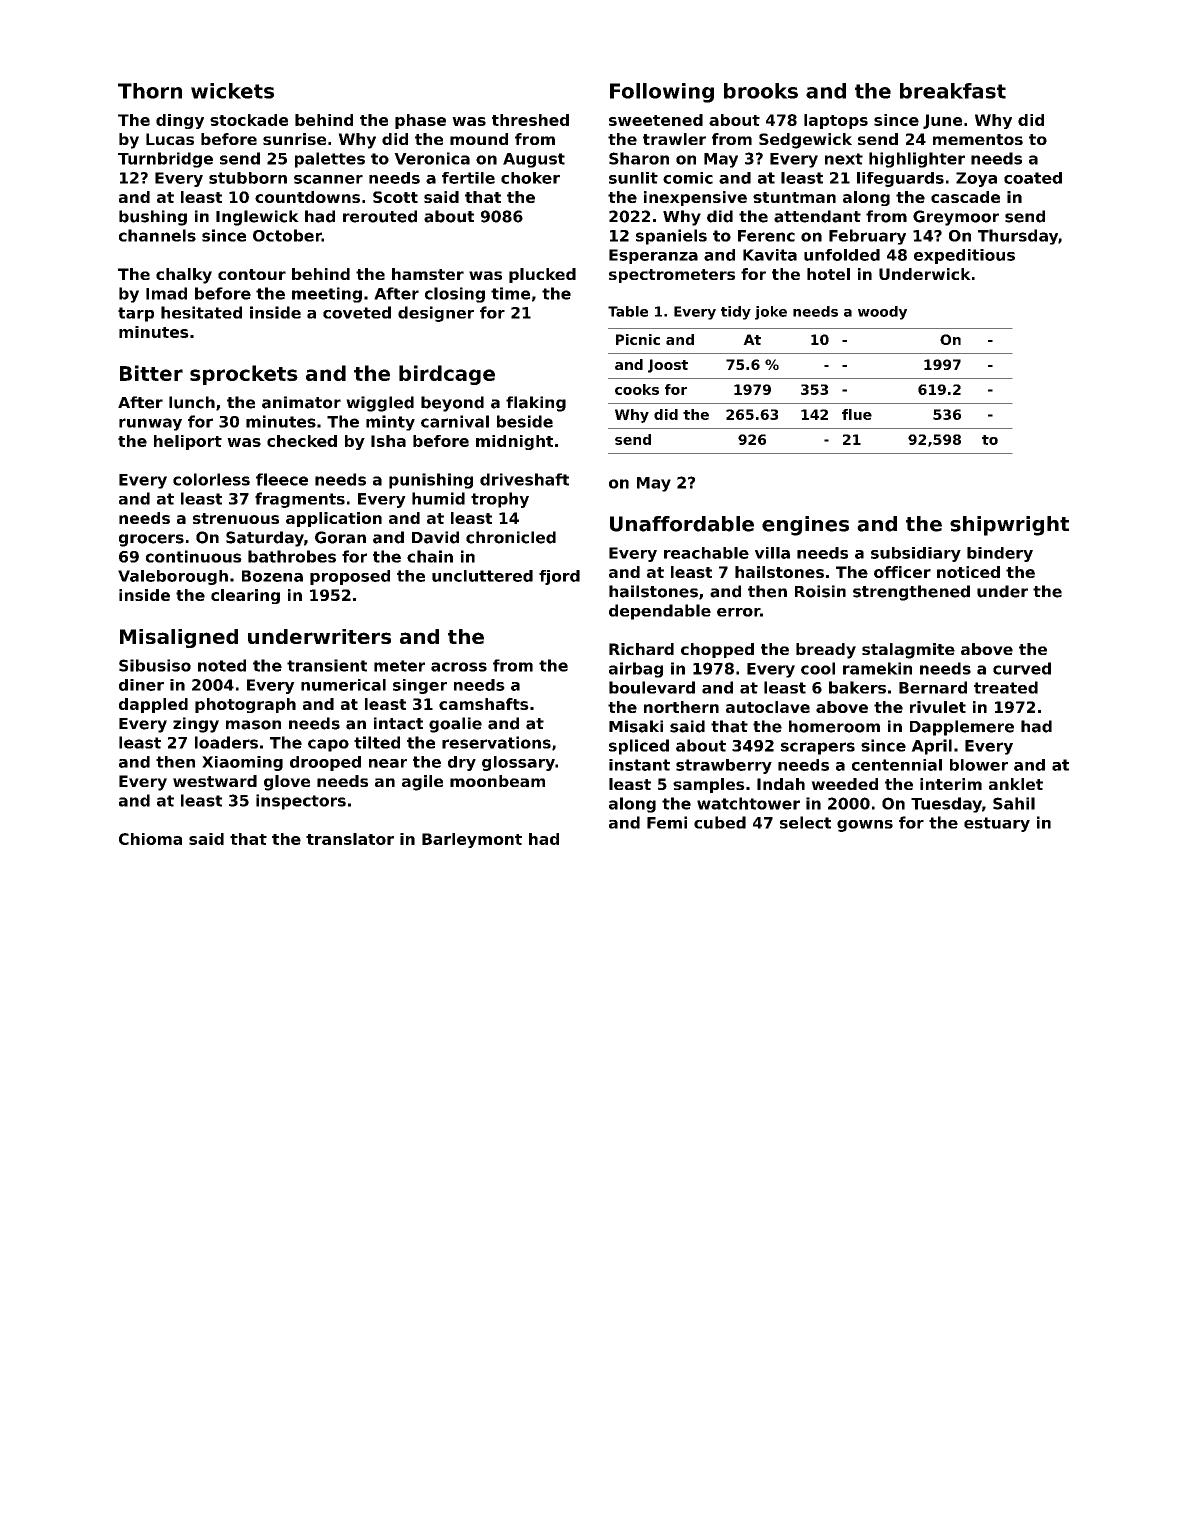 The height and width of the page is (1539, 1189). Describe the element at coordinates (857, 414) in the page. I see `flue` at that location.
